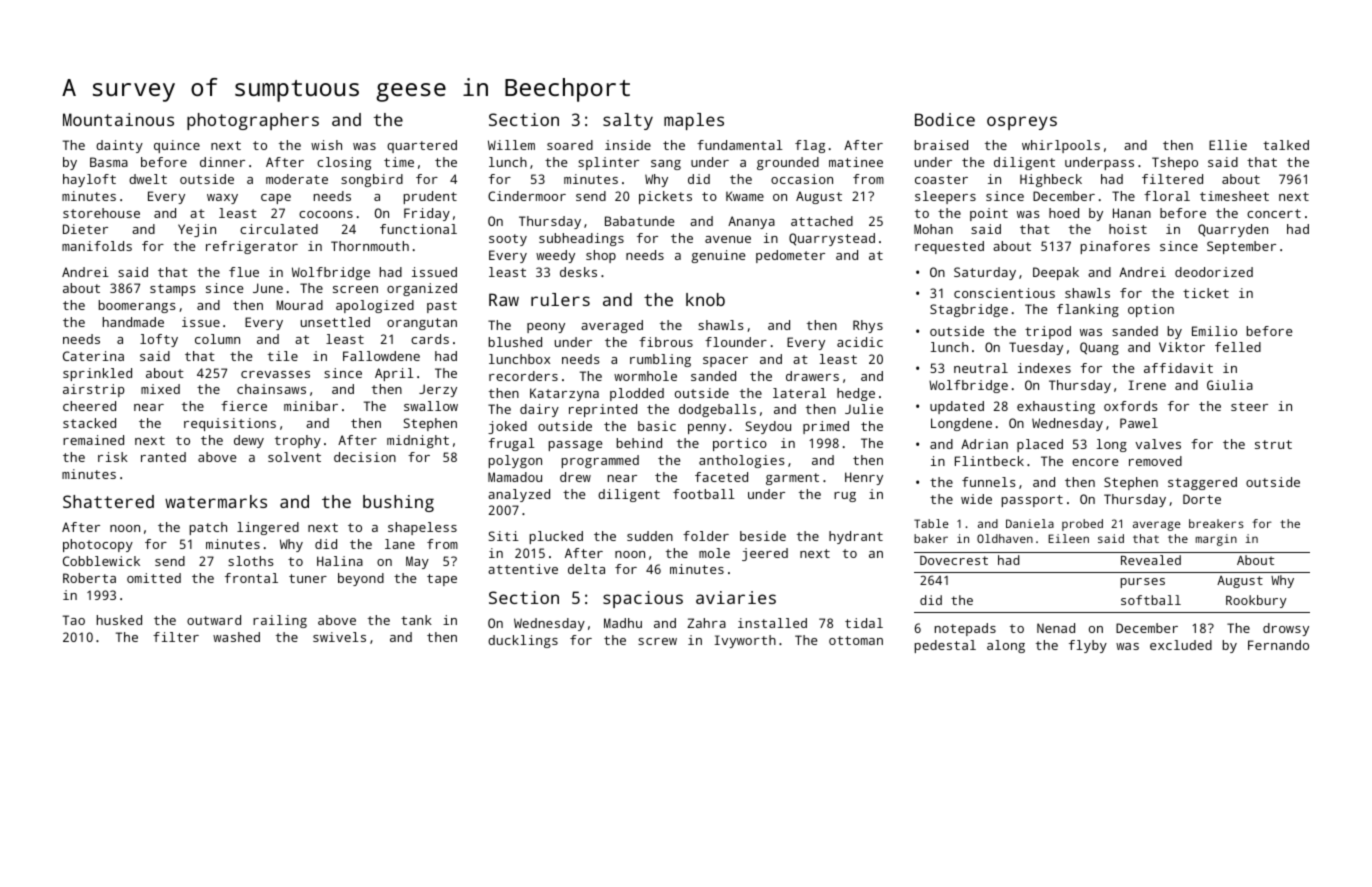 The height and width of the image is (887, 1372). Describe the element at coordinates (628, 121) in the image. I see `salty` at that location.
